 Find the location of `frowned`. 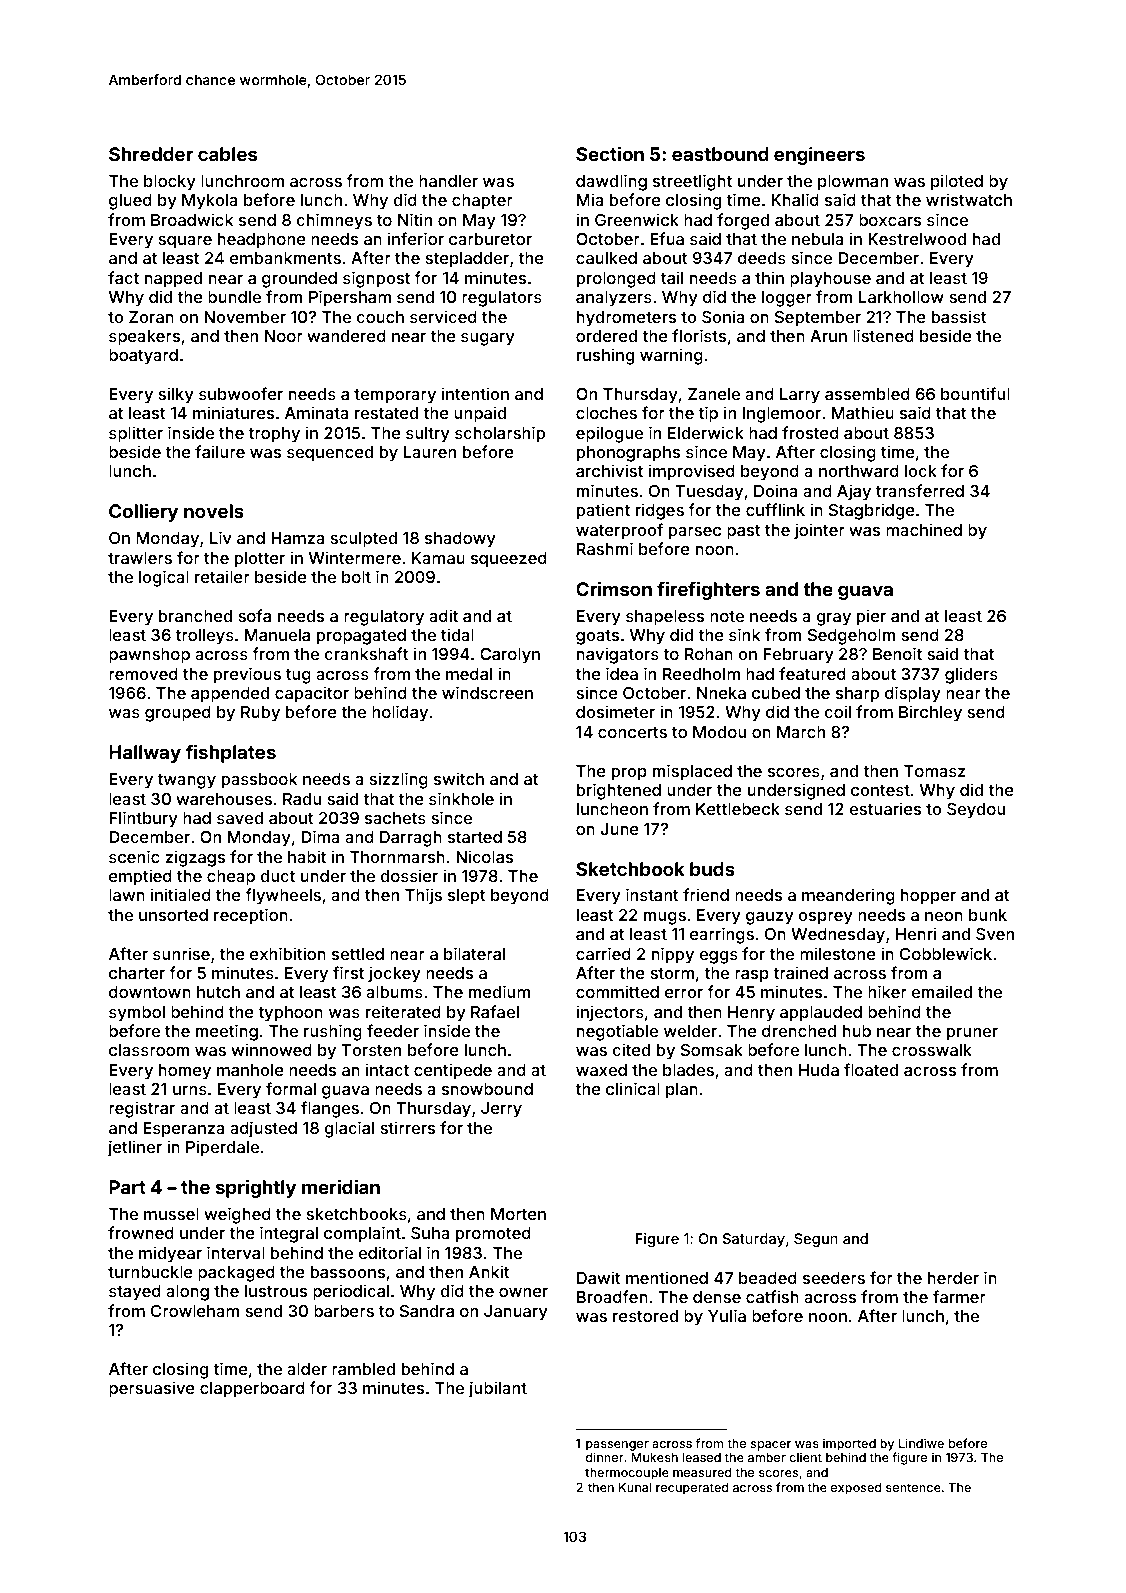

frowned is located at coordinates (141, 1232).
